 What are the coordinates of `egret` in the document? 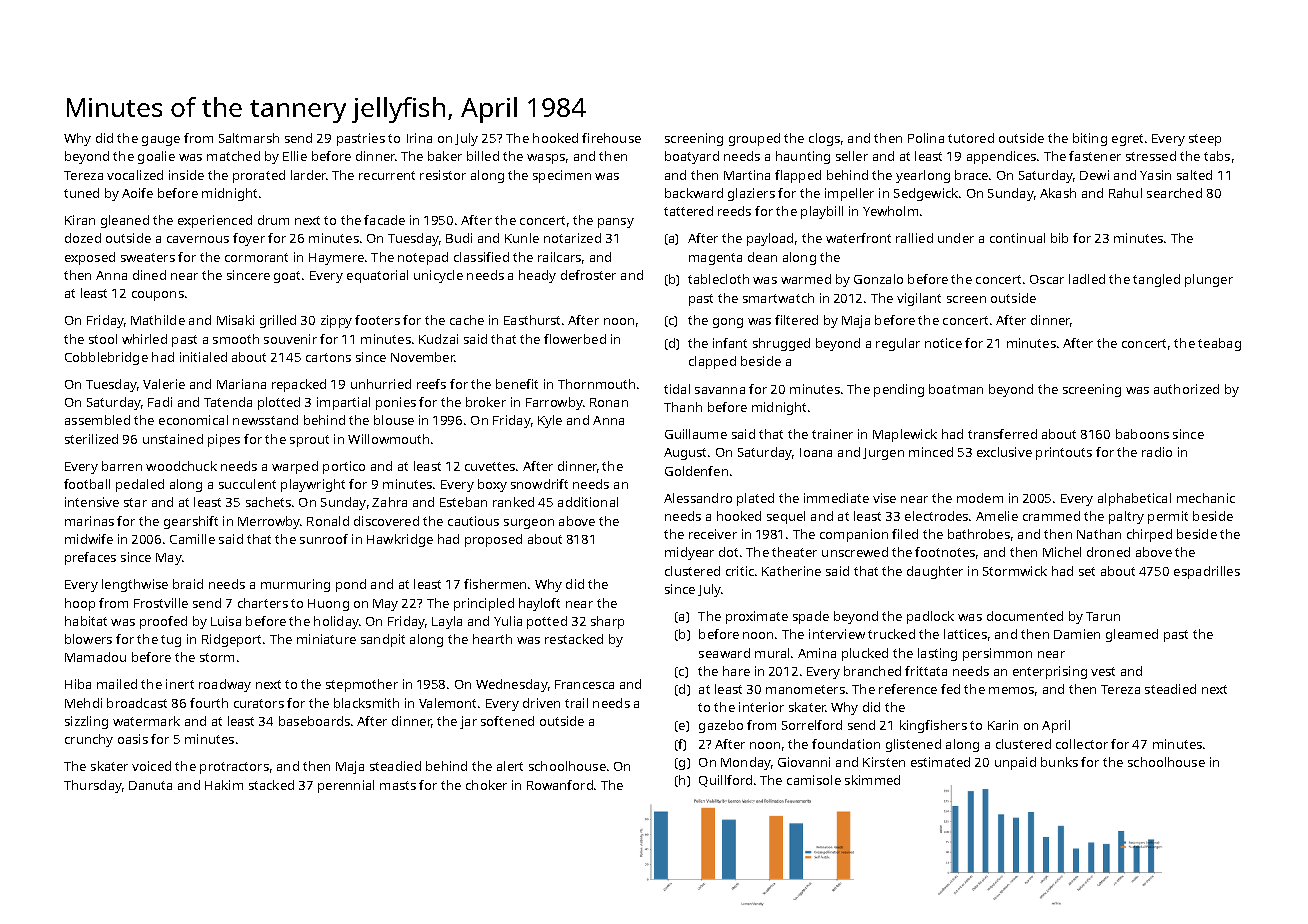 It's located at (1127, 140).
